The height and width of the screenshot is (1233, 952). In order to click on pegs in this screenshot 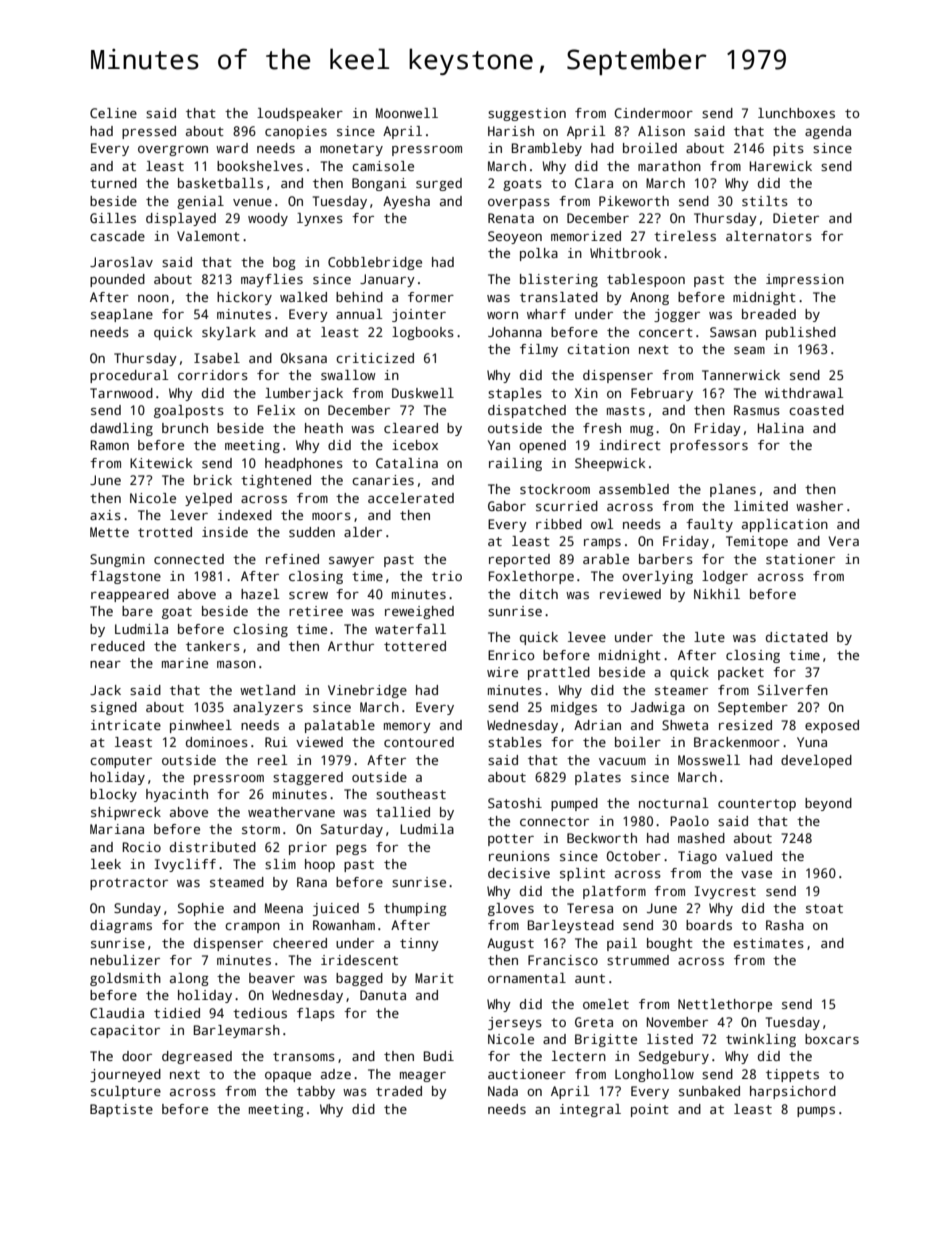, I will do `click(351, 850)`.
